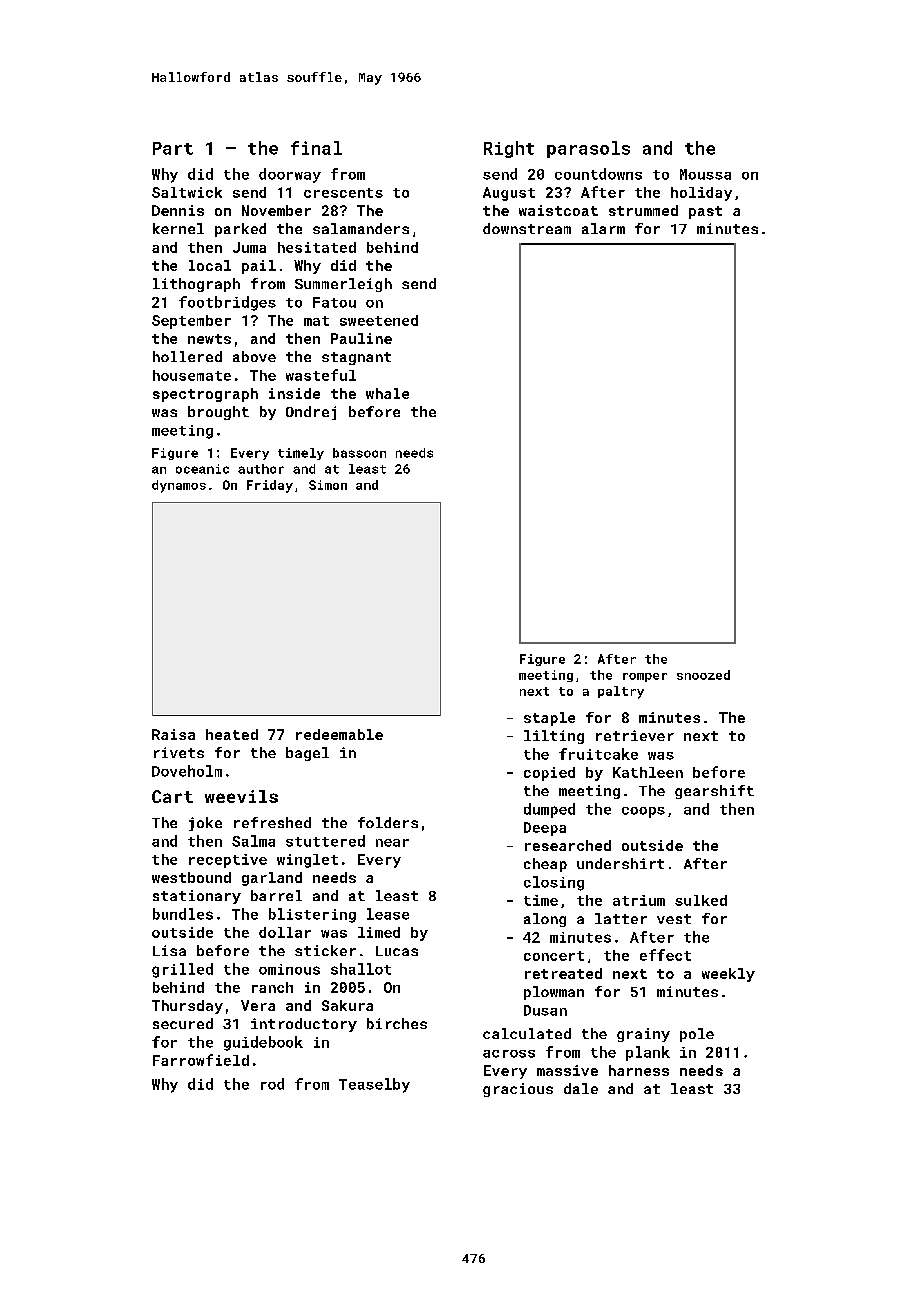 This document has width=924, height=1311. Describe the element at coordinates (554, 883) in the document. I see `closing` at that location.
